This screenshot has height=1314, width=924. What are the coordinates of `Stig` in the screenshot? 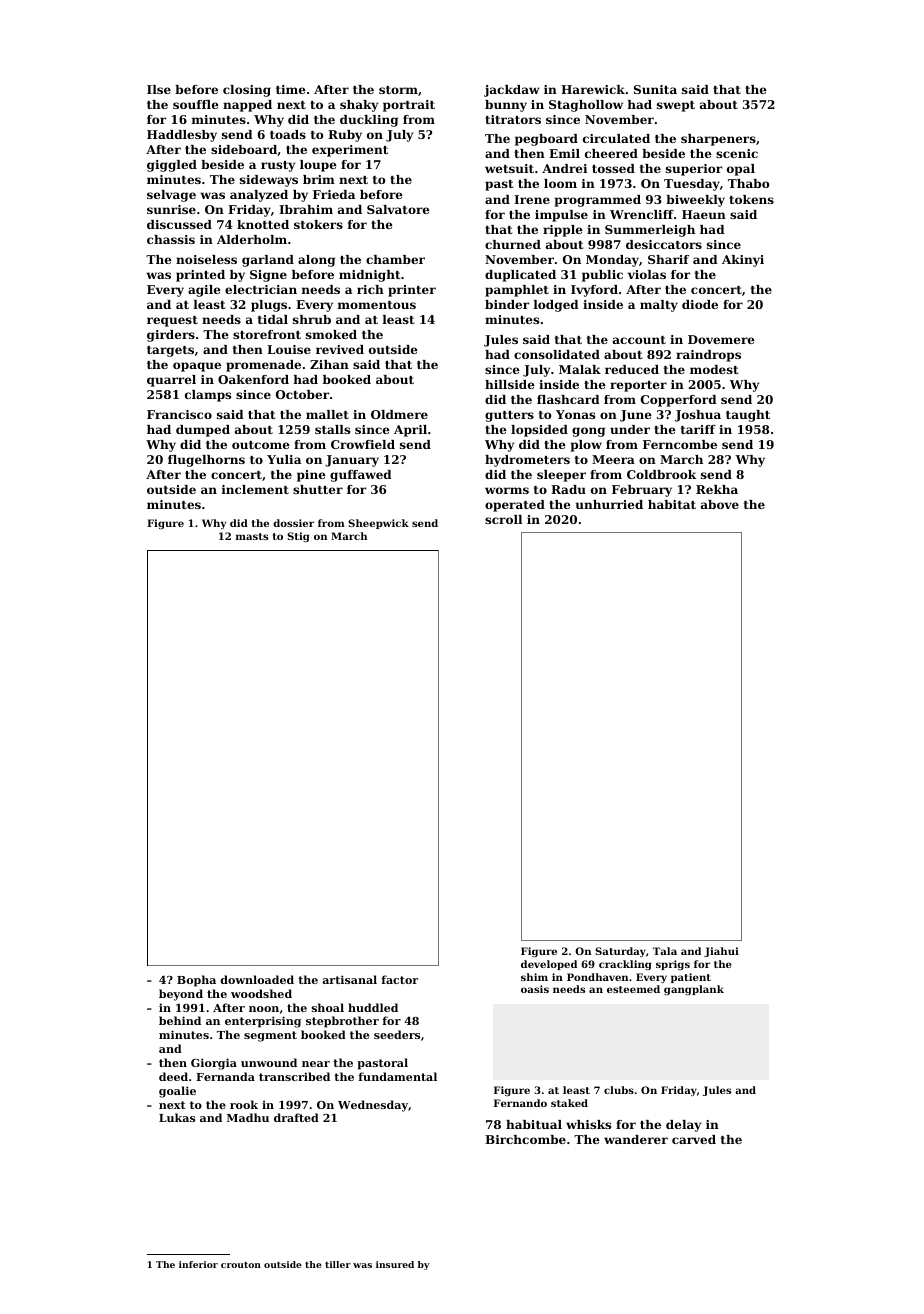 It's located at (298, 537).
